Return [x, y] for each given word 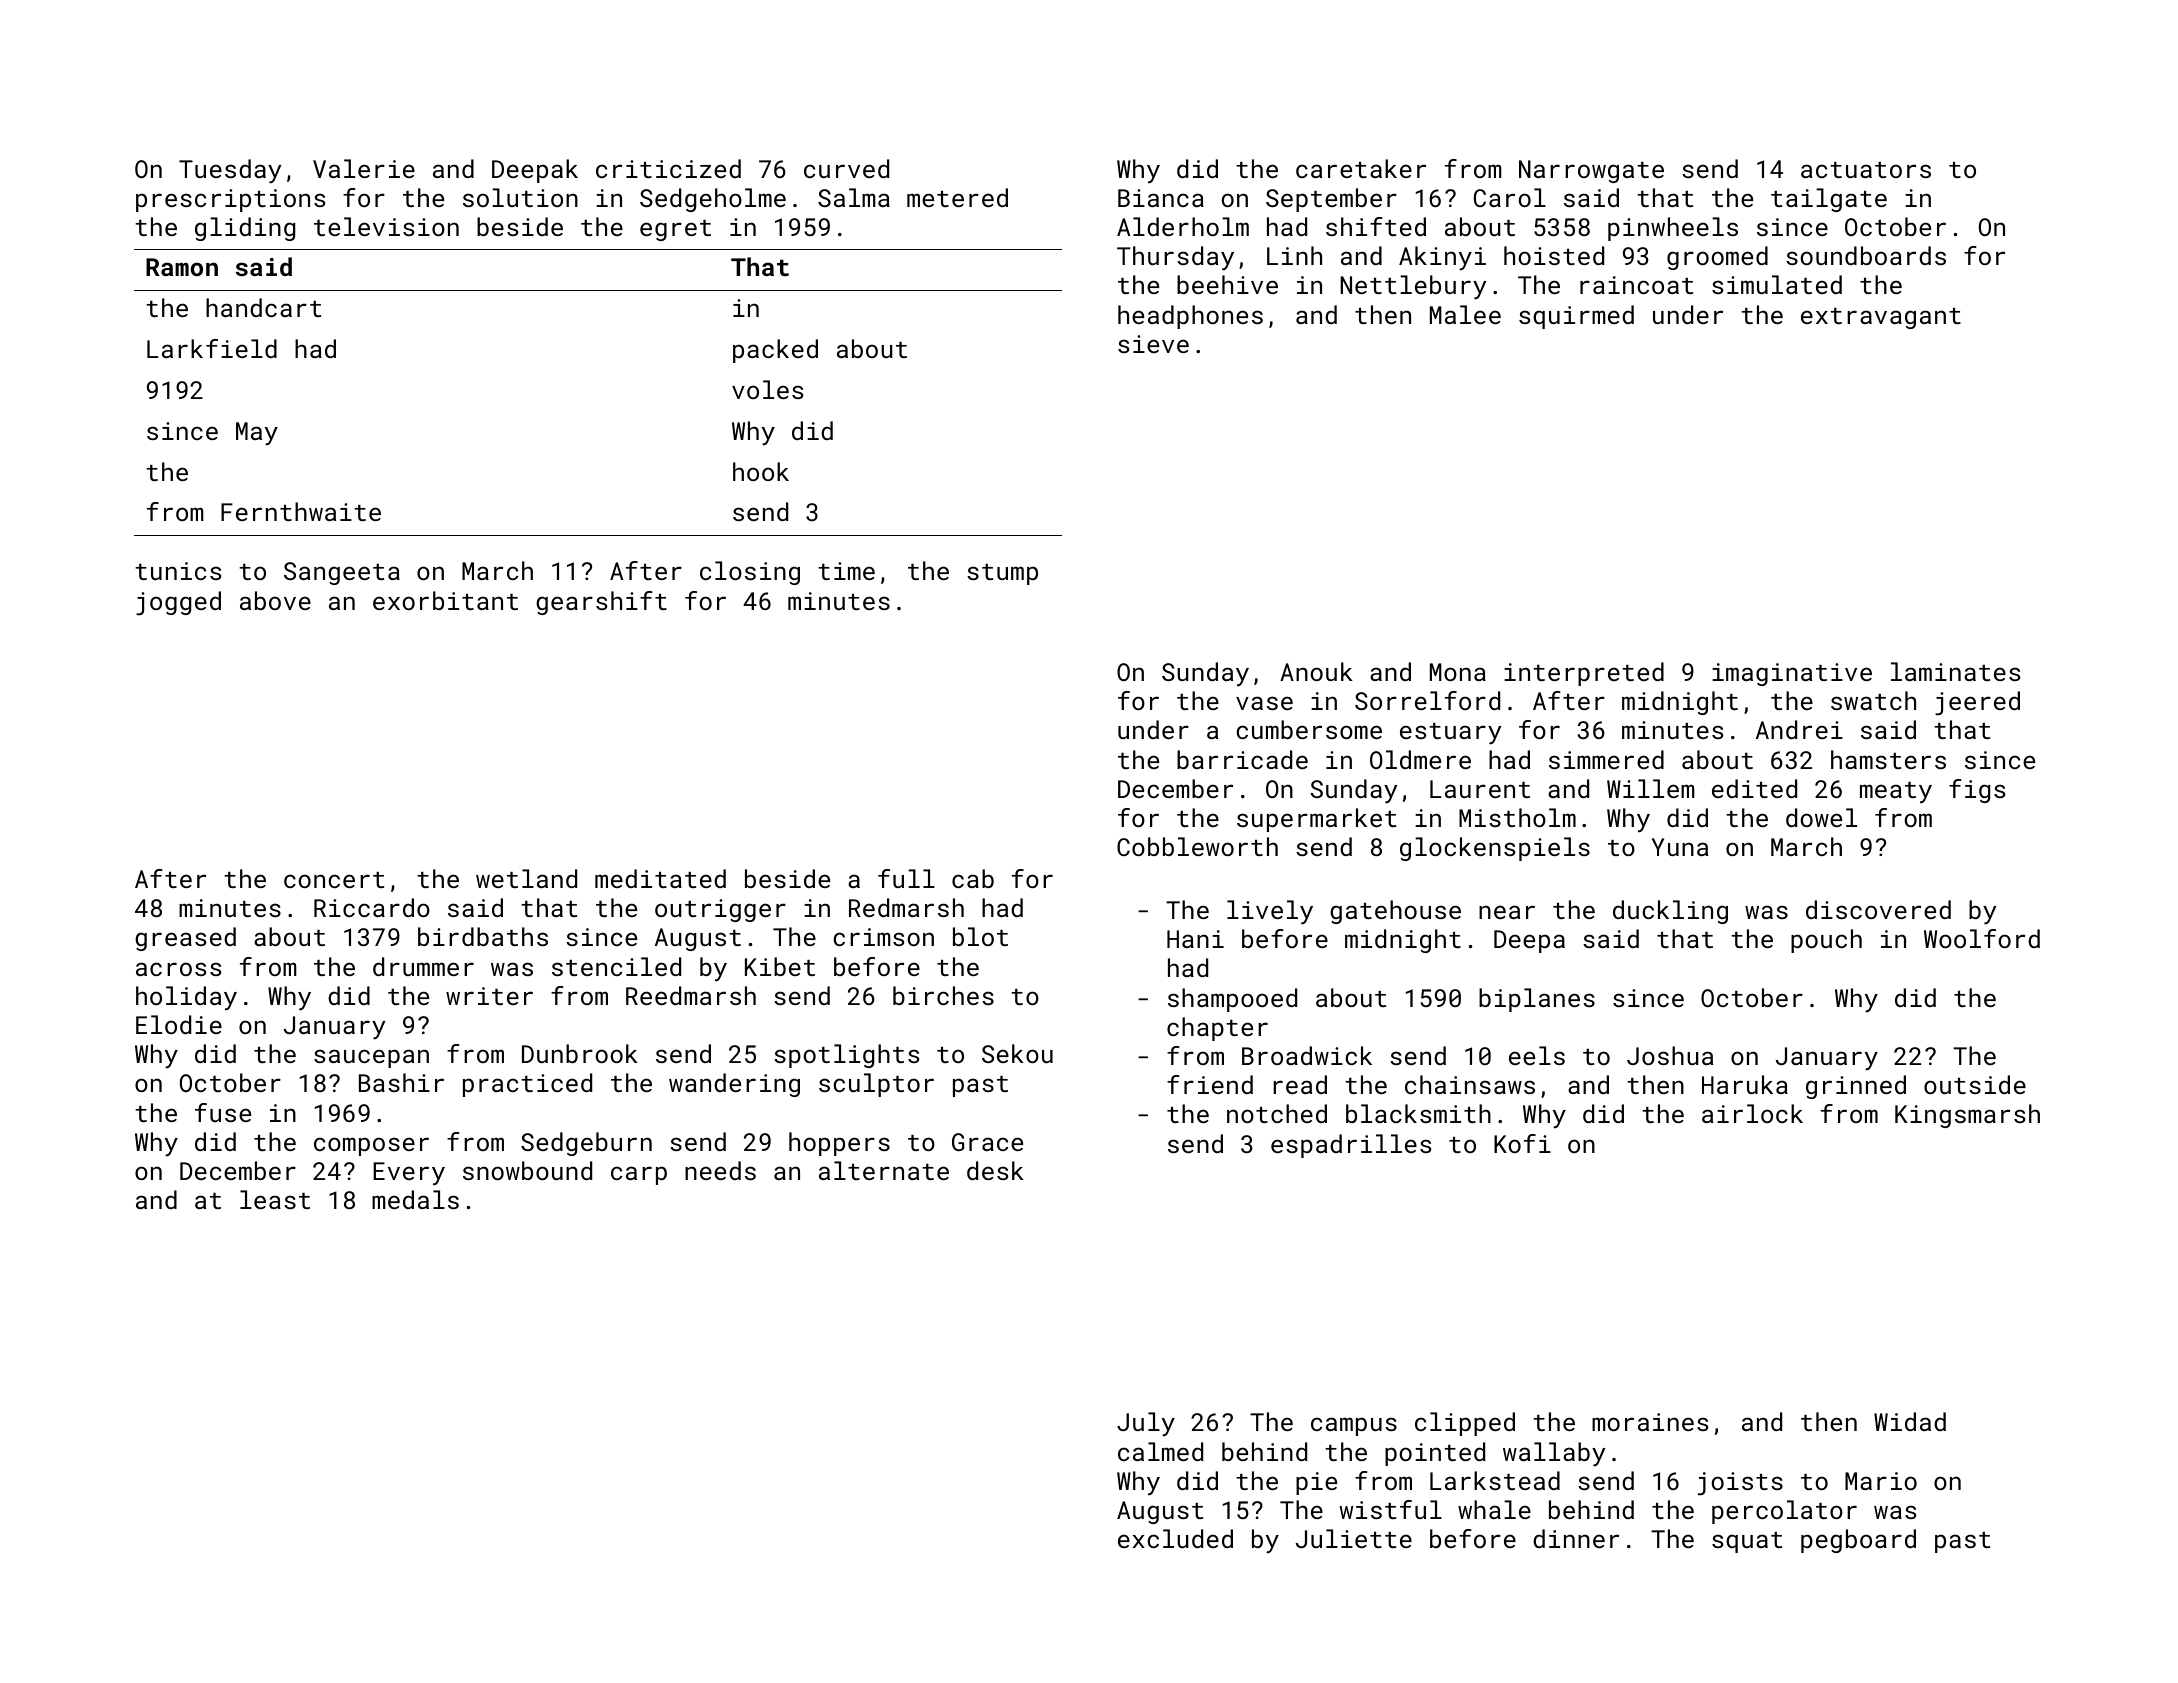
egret [675, 230]
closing [750, 573]
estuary [1450, 734]
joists [1740, 1484]
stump [1002, 574]
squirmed [1576, 317]
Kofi [1522, 1143]
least [275, 1199]
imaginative [1792, 674]
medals [415, 1199]
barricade [1242, 759]
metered [957, 197]
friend [1210, 1084]
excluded [1175, 1538]
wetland [526, 878]
